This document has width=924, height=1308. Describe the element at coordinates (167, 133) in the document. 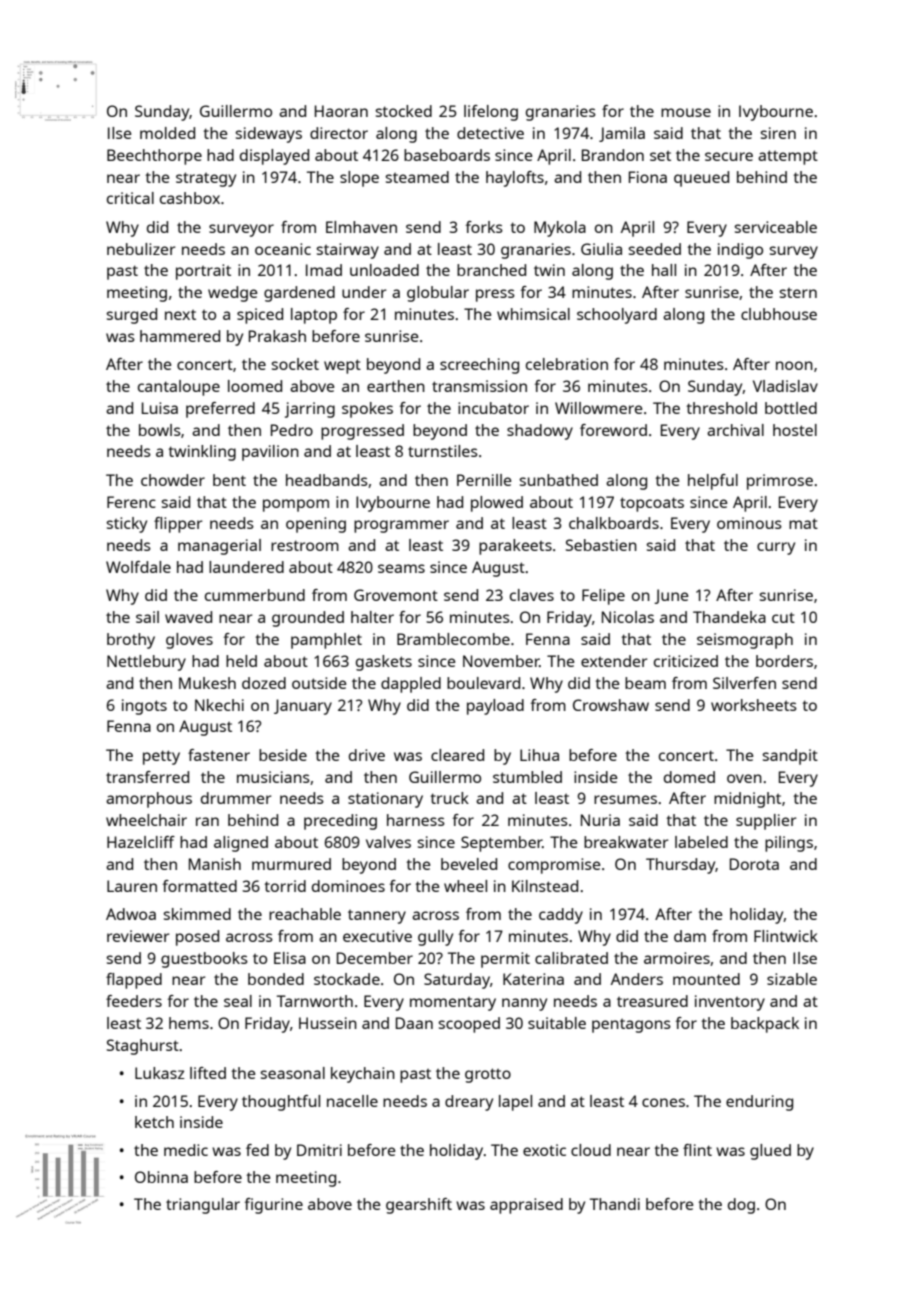

I see `molded` at that location.
